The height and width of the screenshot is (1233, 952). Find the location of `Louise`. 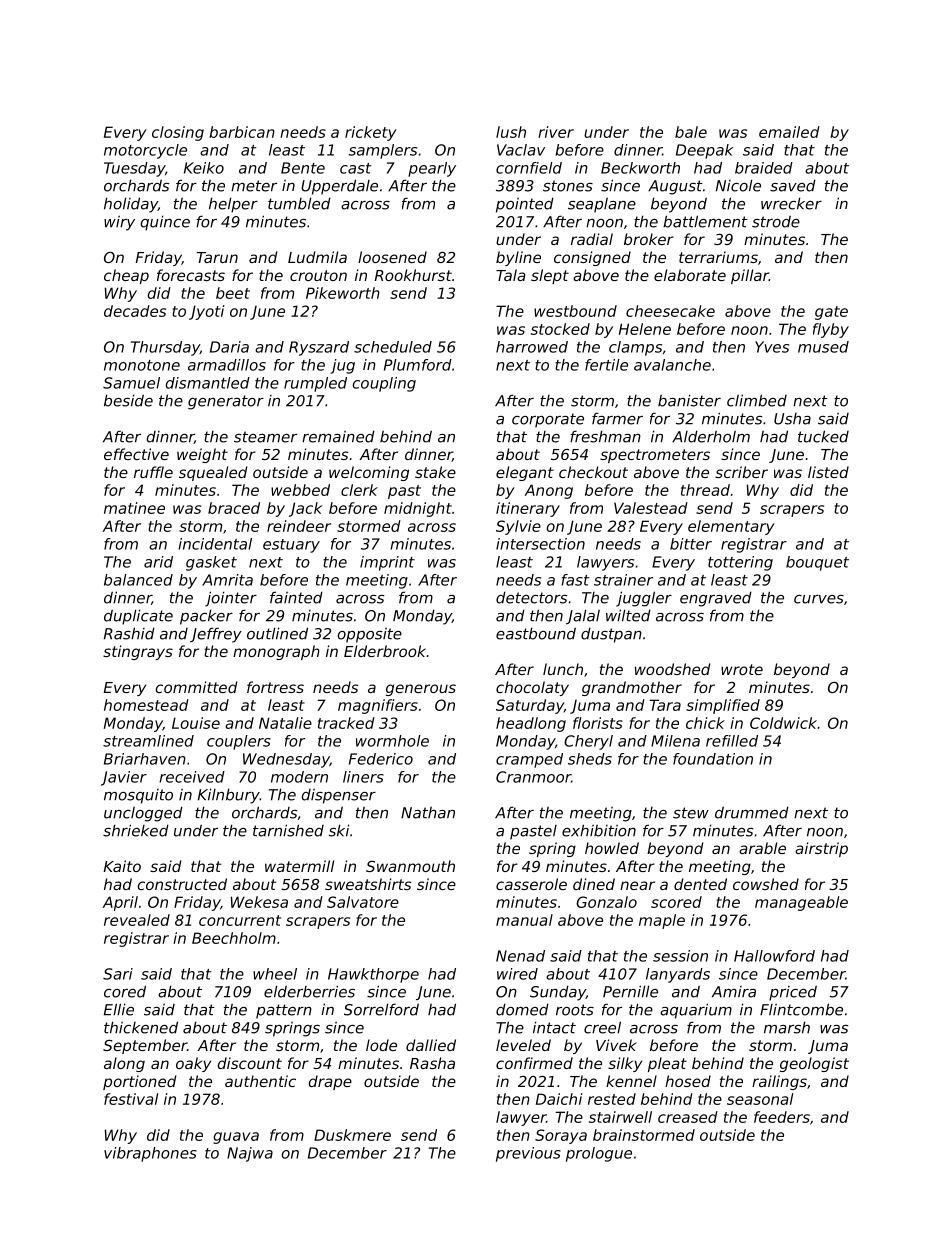

Louise is located at coordinates (196, 723).
